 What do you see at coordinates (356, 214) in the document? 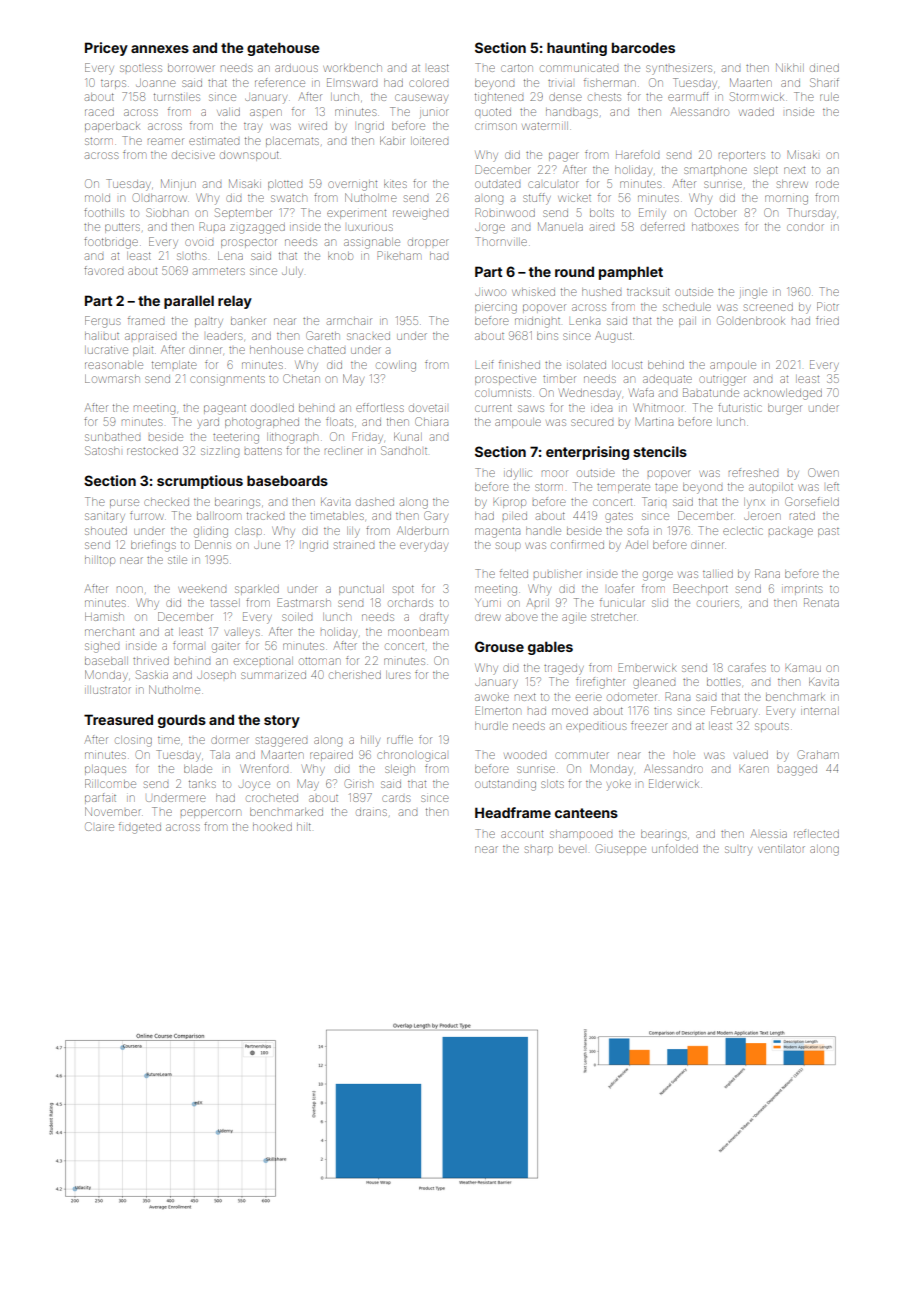
I see `experiment` at bounding box center [356, 214].
